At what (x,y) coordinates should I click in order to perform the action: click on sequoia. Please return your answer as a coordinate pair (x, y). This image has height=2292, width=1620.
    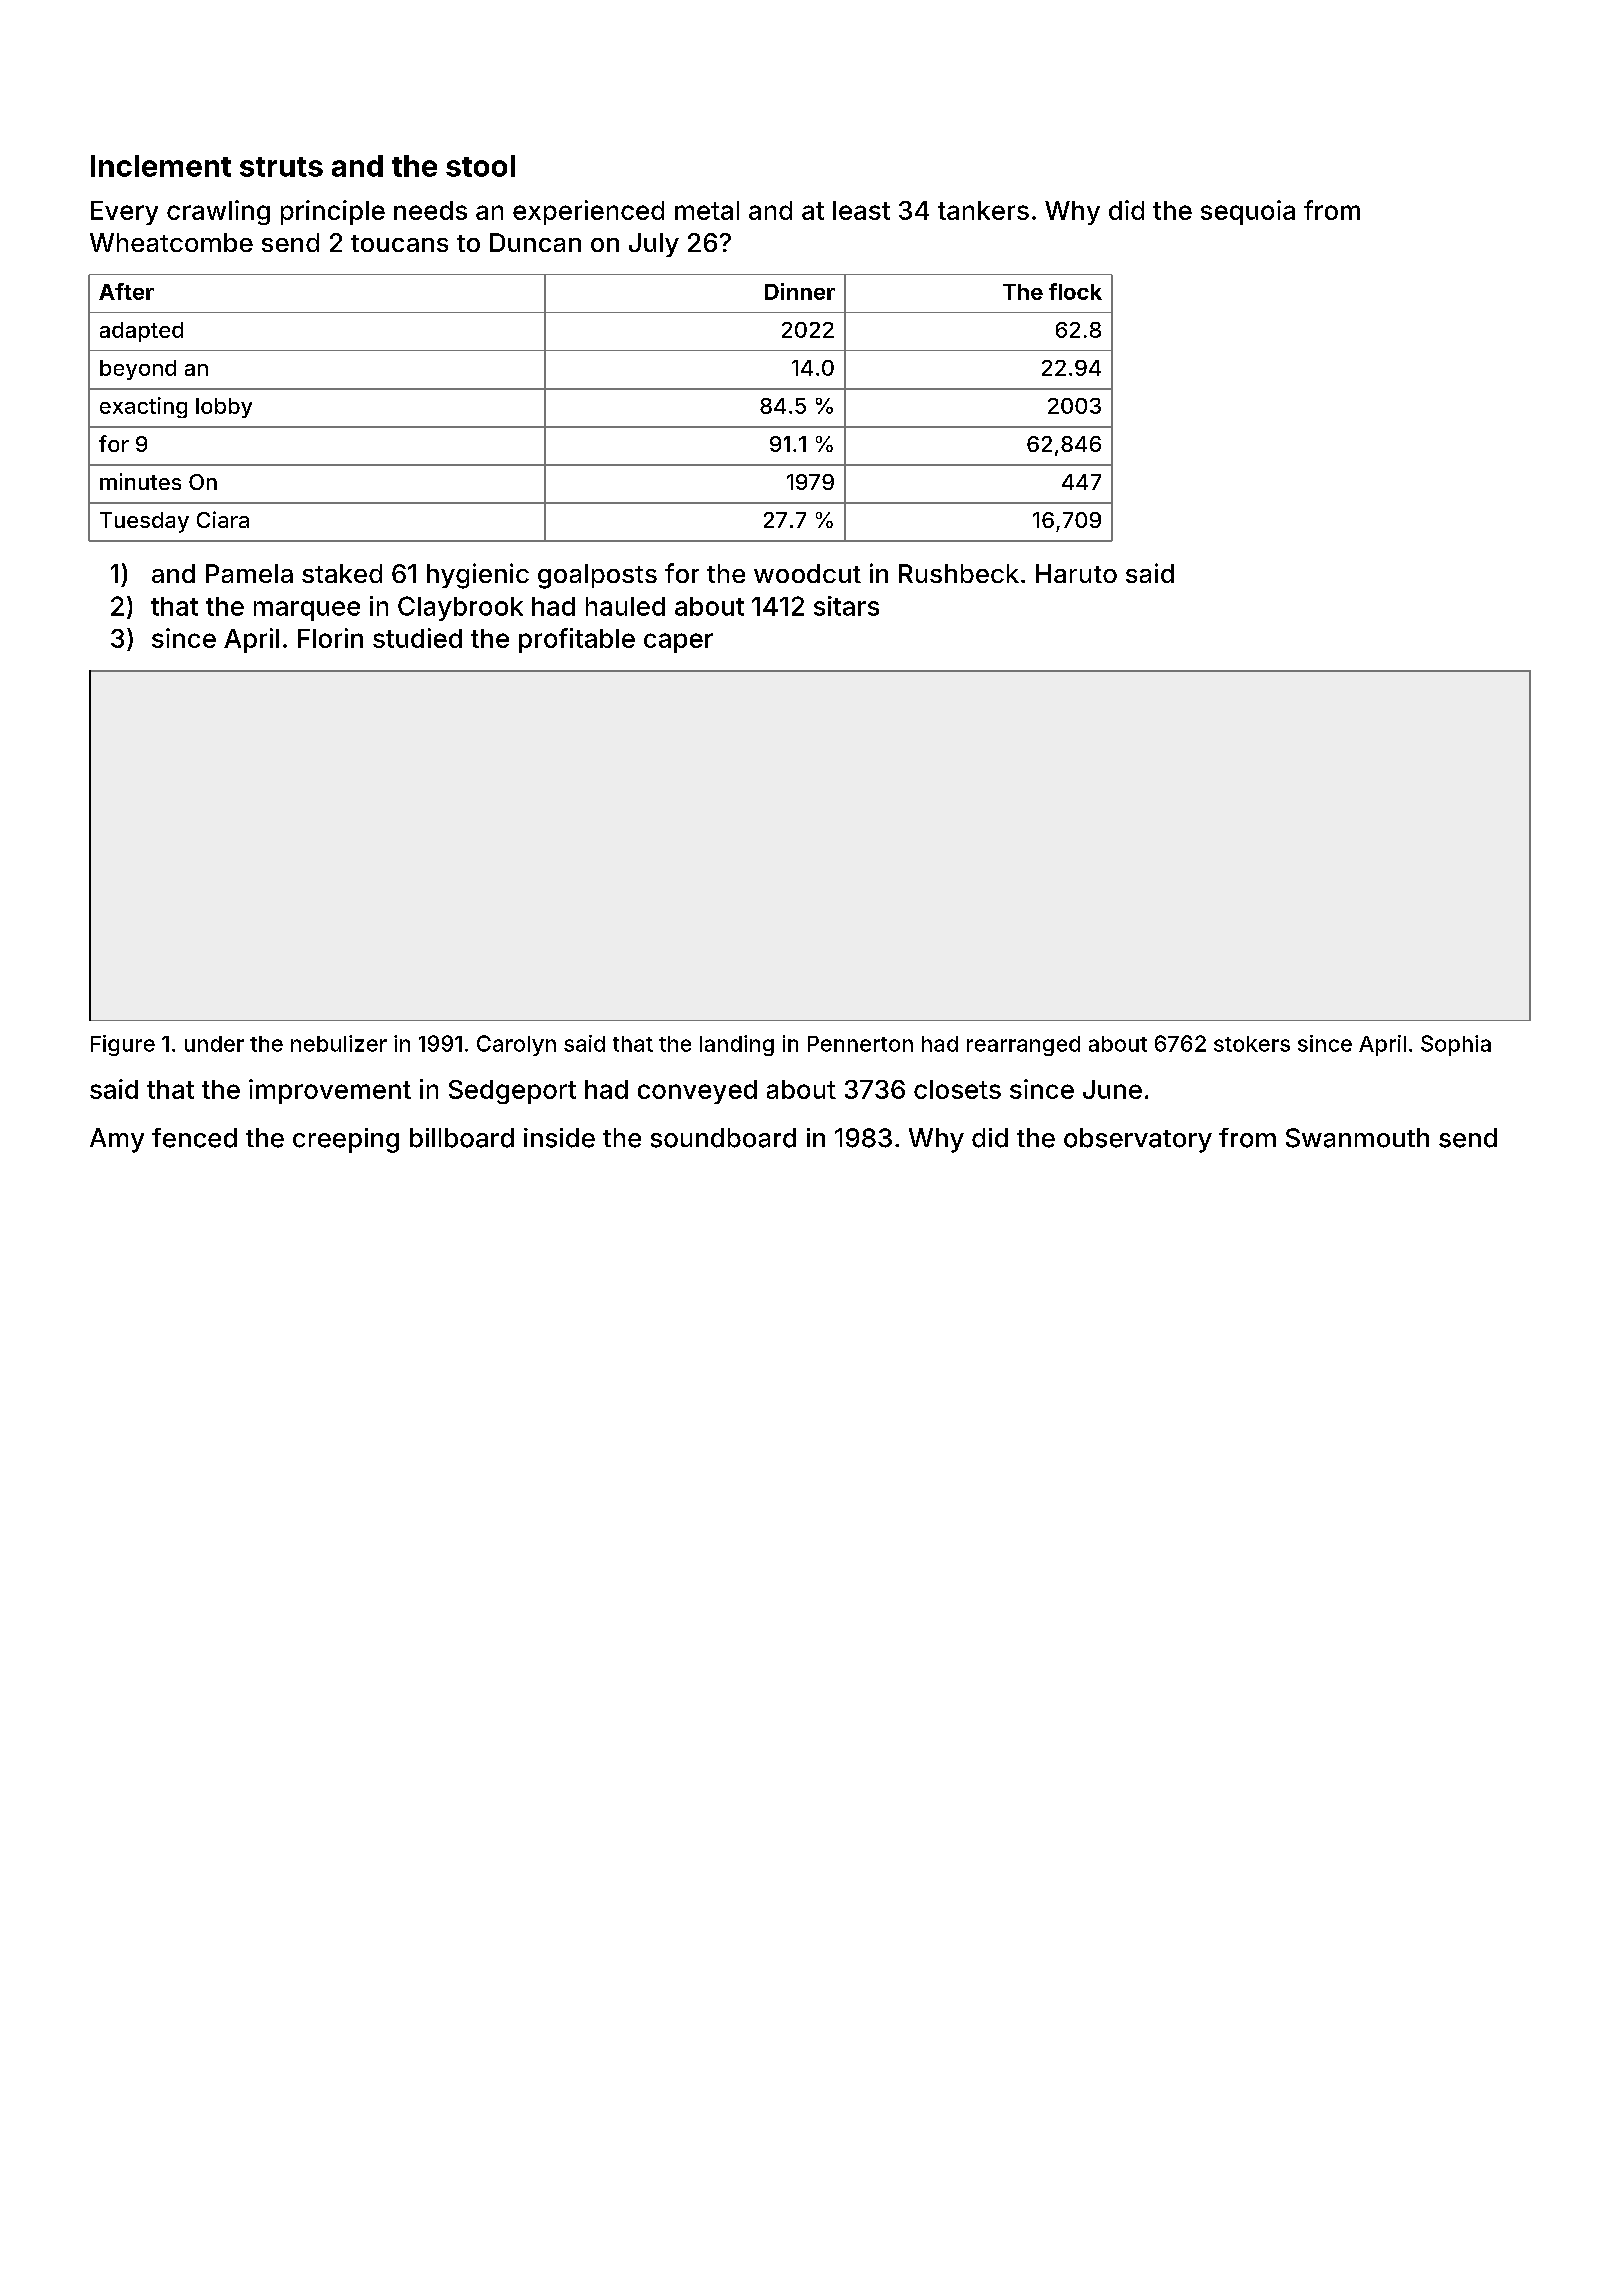
    Looking at the image, I should click on (1248, 212).
